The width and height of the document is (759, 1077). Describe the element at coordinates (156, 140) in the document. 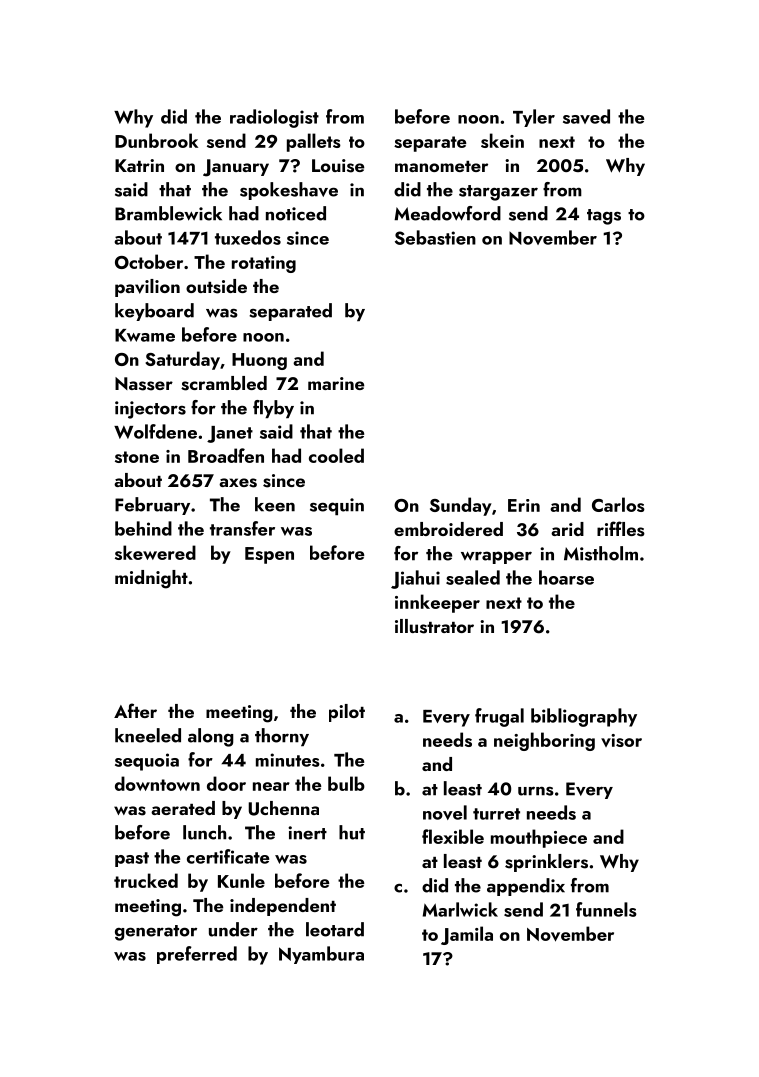

I see `Dunbrook` at that location.
